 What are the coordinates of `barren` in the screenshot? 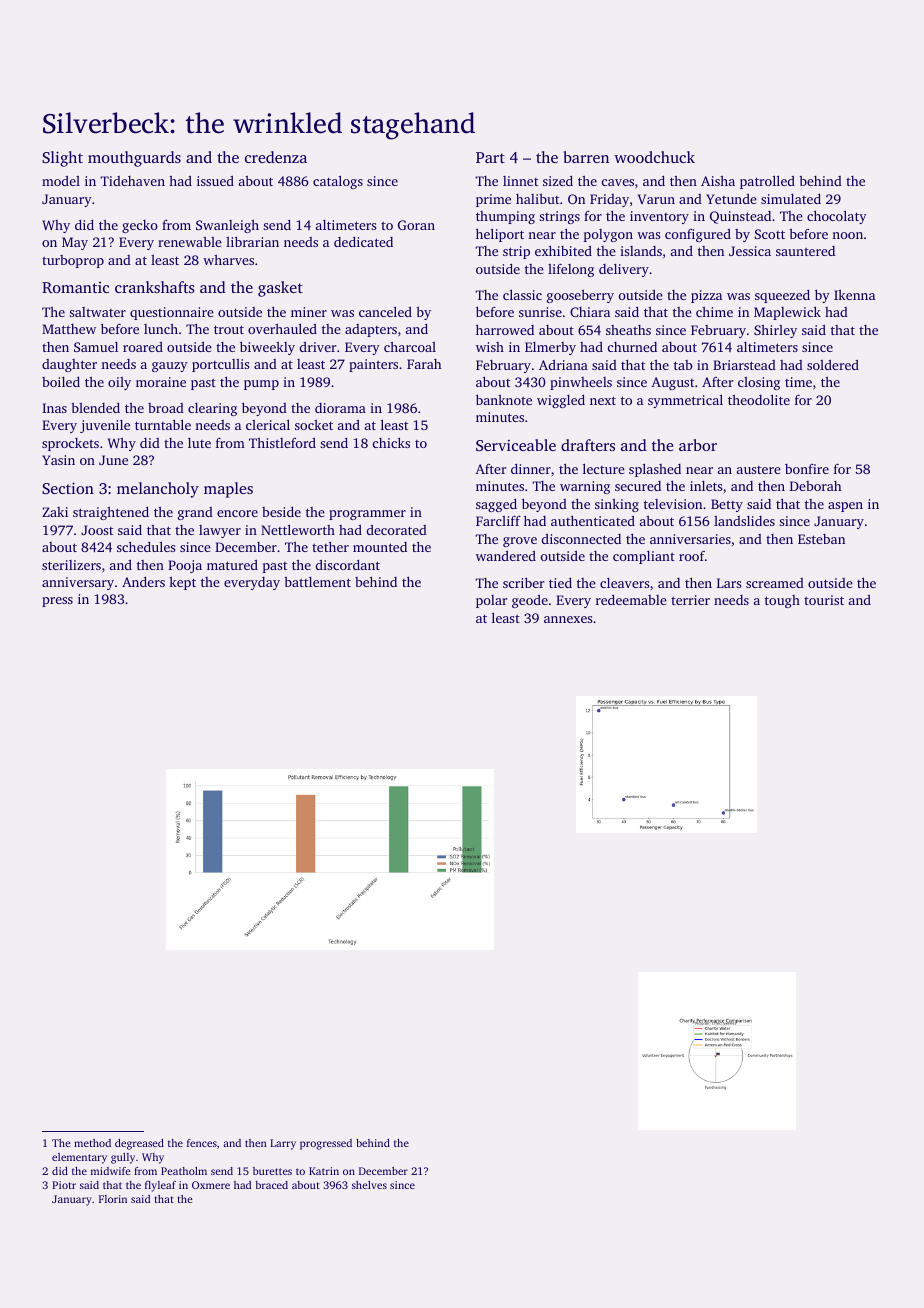 It's located at (586, 157).
